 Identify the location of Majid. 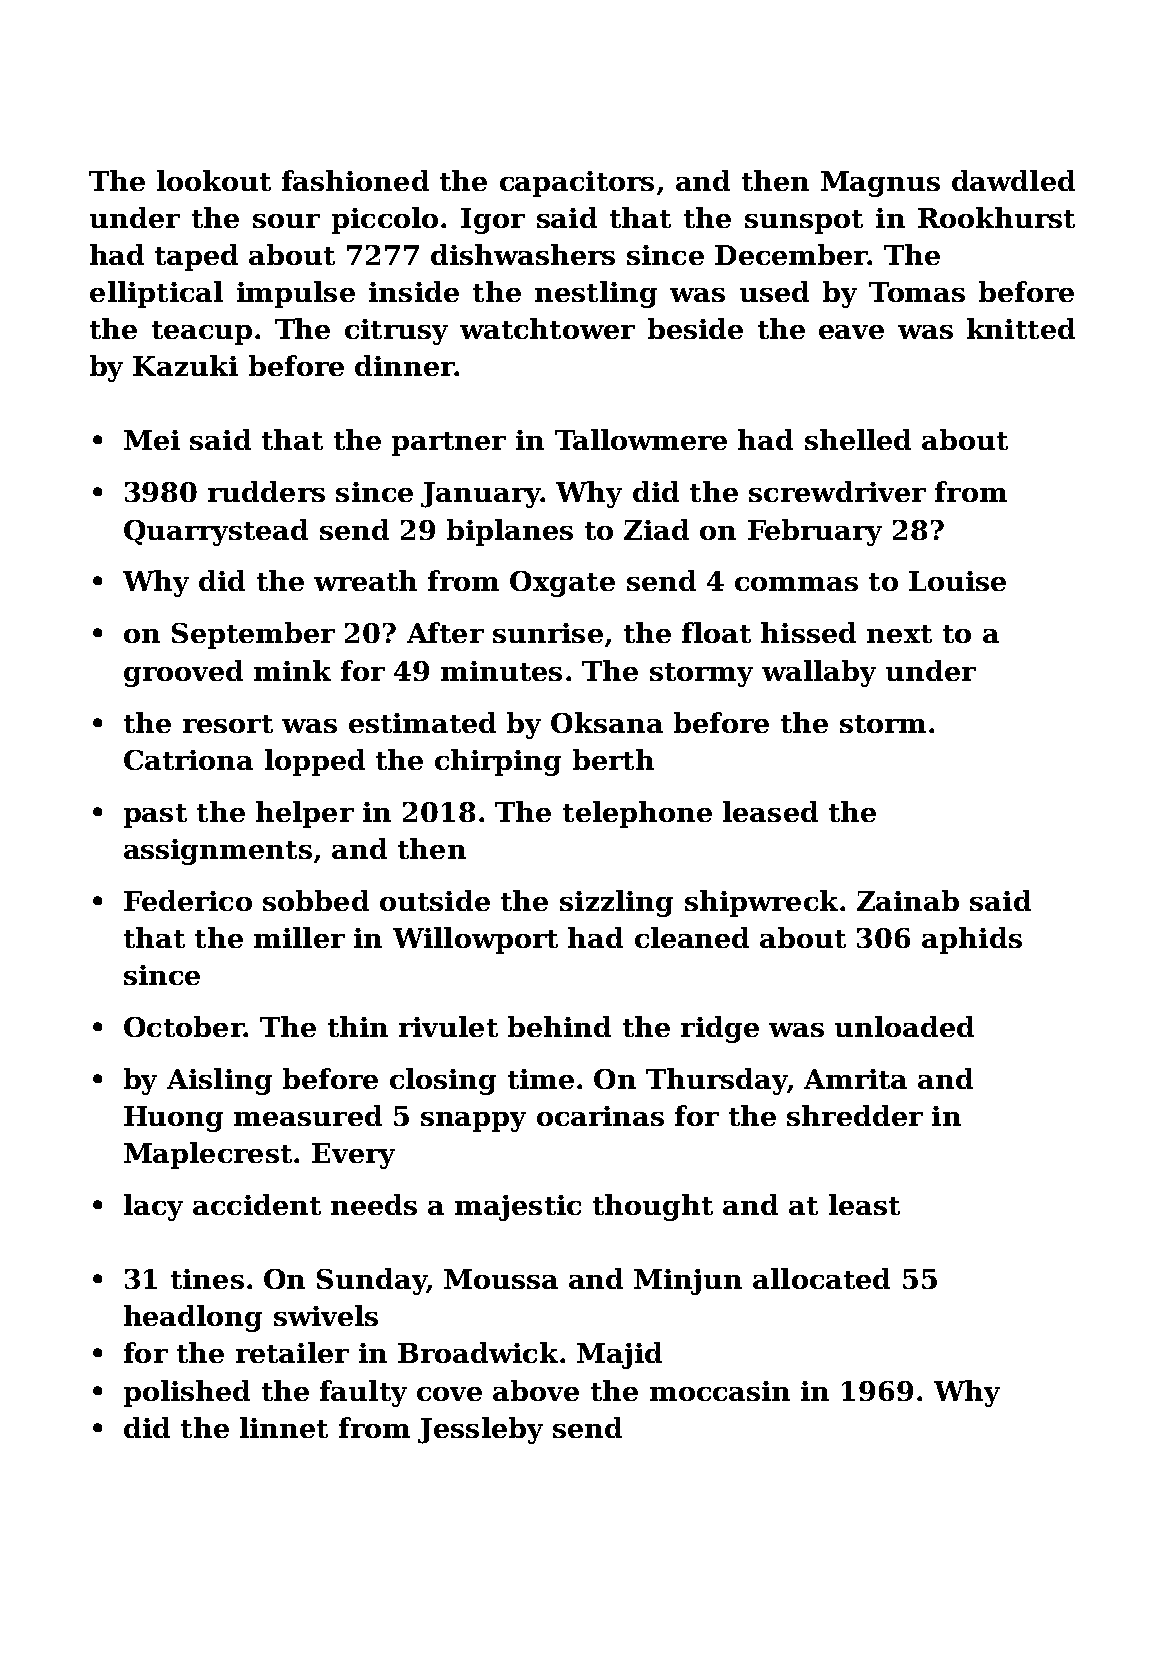
(619, 1355).
